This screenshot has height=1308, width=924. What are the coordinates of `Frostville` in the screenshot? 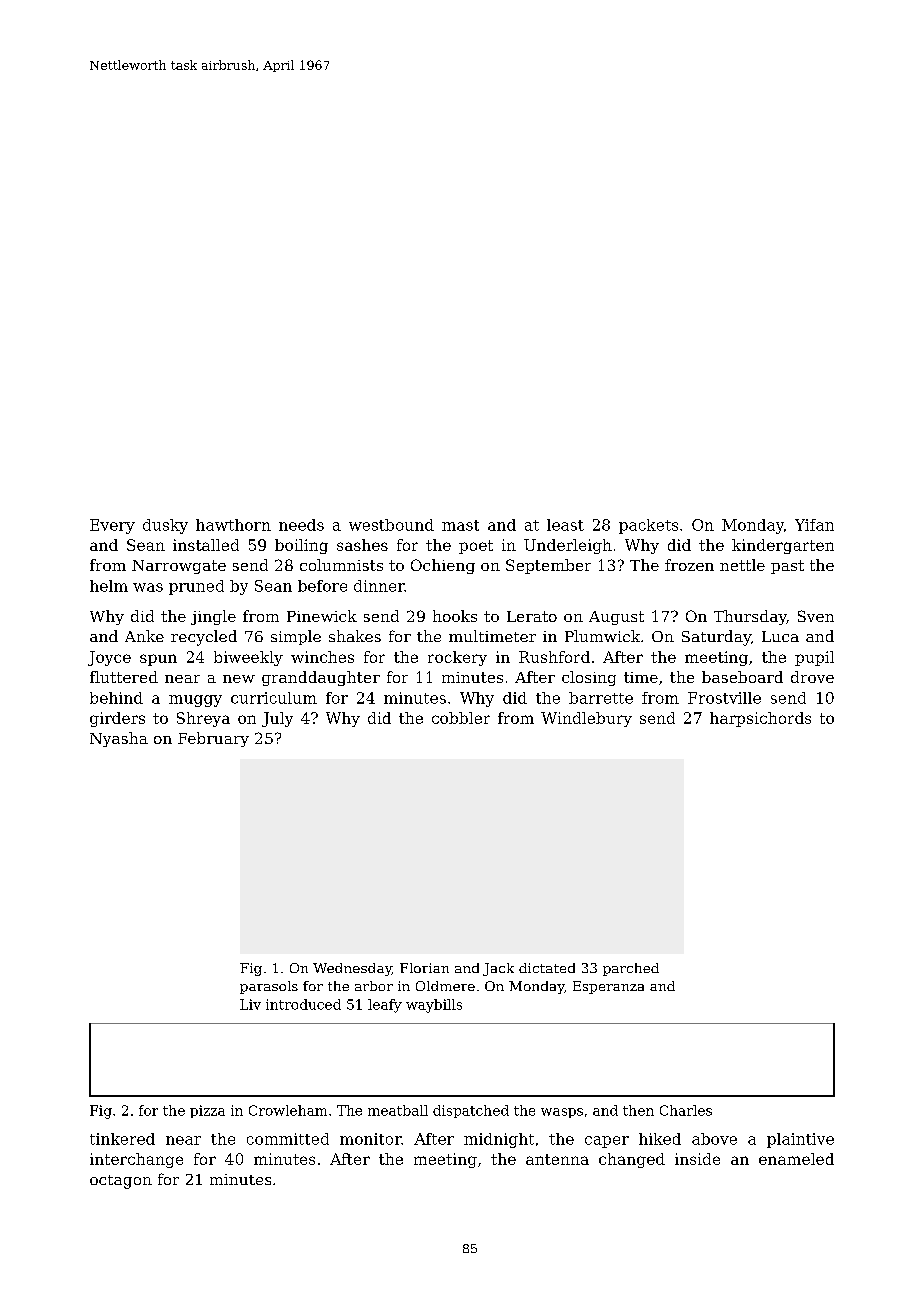 It's located at (724, 698).
